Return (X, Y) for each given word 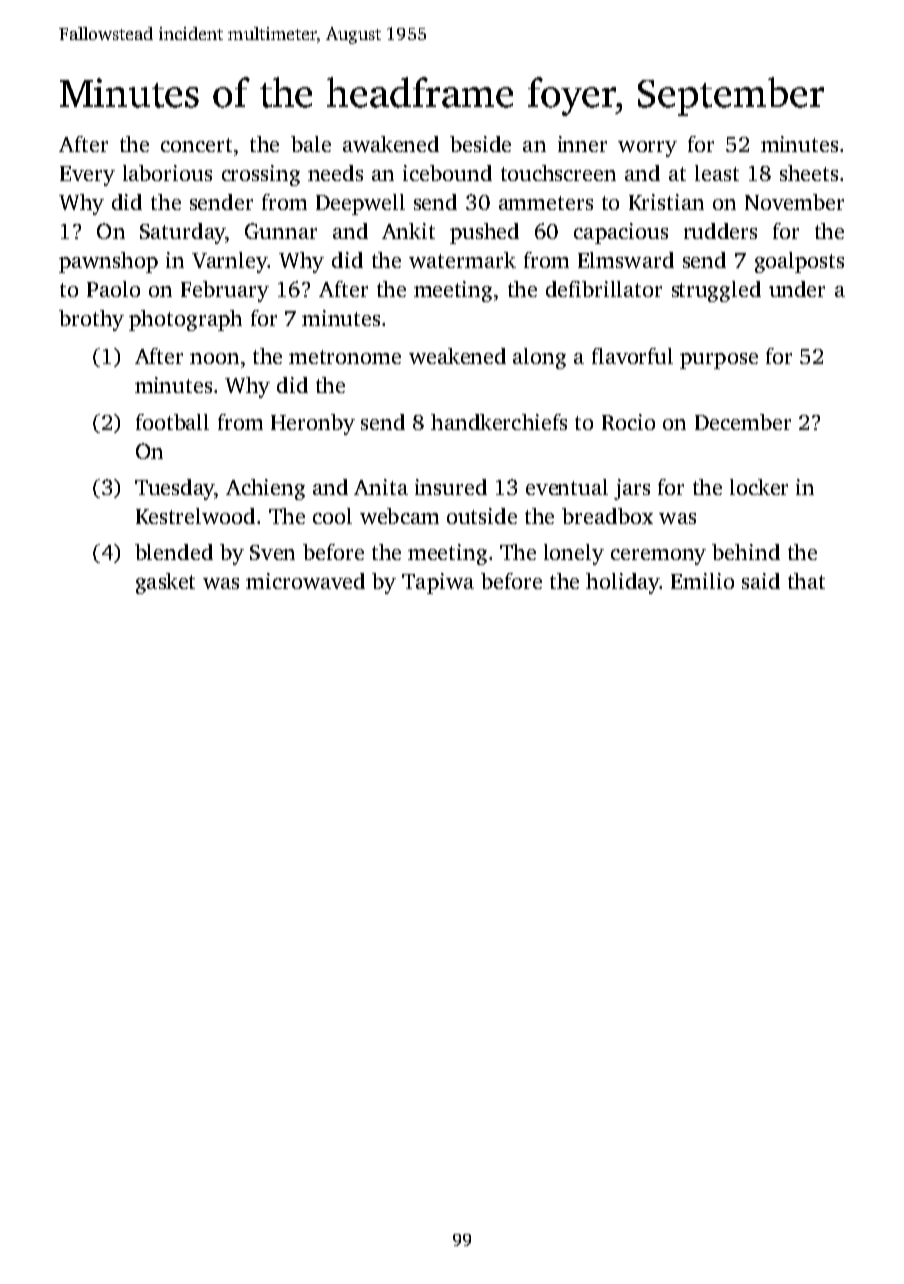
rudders (720, 231)
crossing (261, 175)
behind (746, 552)
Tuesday (175, 489)
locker (759, 487)
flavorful (632, 356)
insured (451, 487)
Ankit (408, 231)
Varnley (229, 262)
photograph (185, 320)
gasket (165, 583)
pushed (484, 233)
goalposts (799, 262)
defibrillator (604, 289)
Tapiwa (438, 583)
